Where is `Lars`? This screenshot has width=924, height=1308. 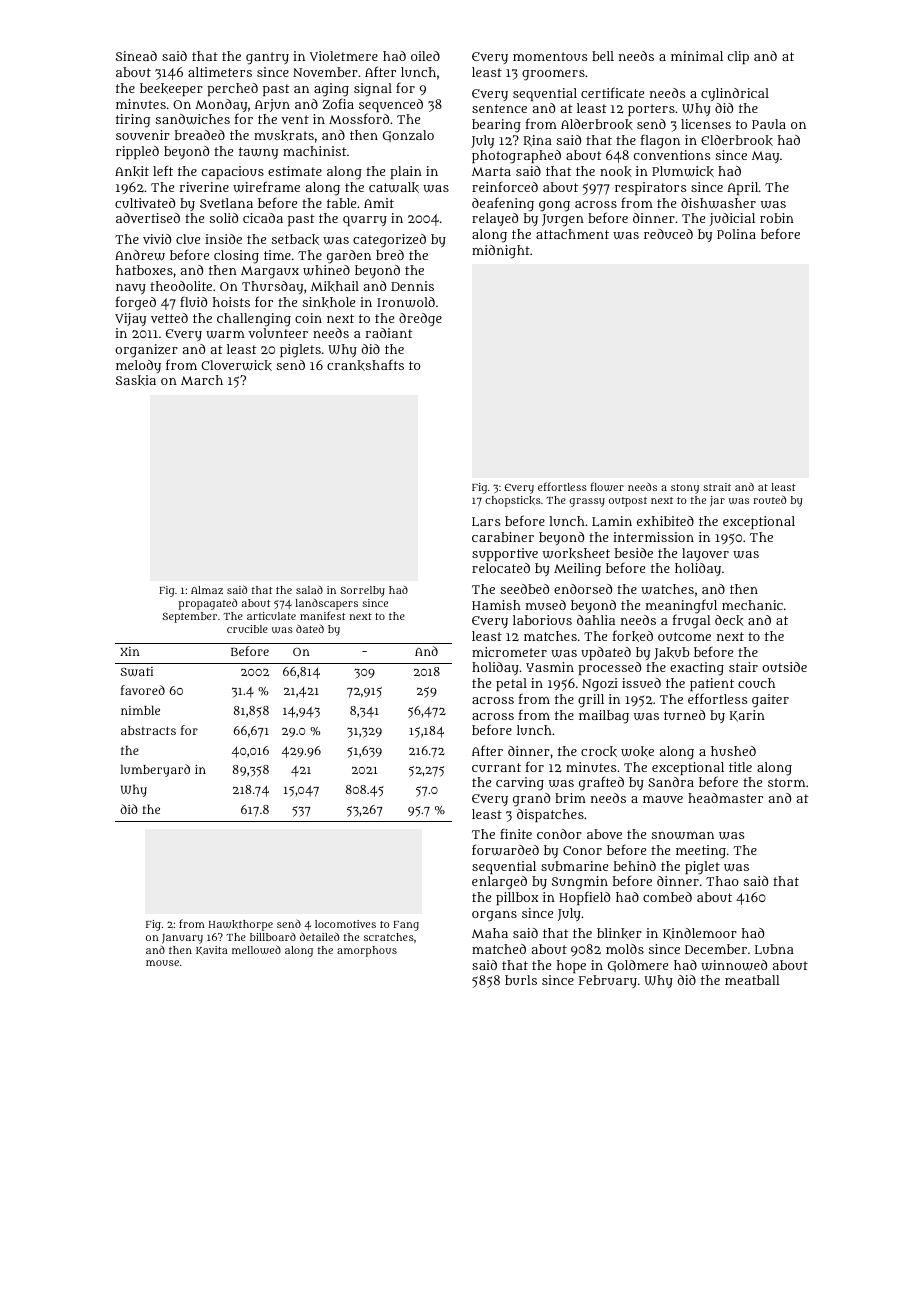
Lars is located at coordinates (486, 522).
